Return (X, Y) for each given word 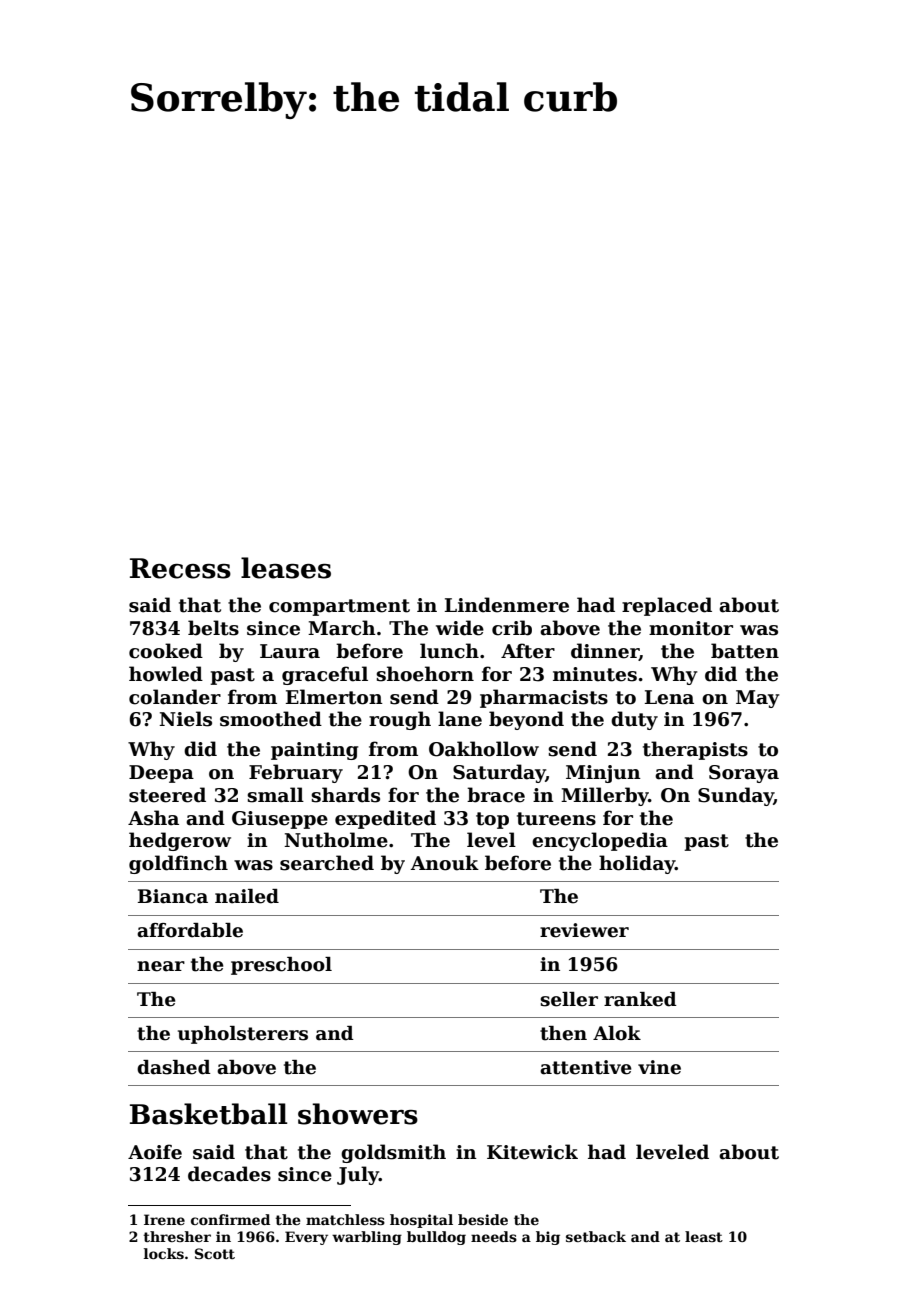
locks (164, 1253)
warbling (367, 1238)
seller (569, 999)
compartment (339, 607)
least (704, 1236)
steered (167, 795)
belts (213, 628)
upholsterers (243, 1035)
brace (496, 795)
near (161, 966)
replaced (667, 606)
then (563, 1033)
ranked (640, 999)
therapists (695, 750)
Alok (617, 1033)
